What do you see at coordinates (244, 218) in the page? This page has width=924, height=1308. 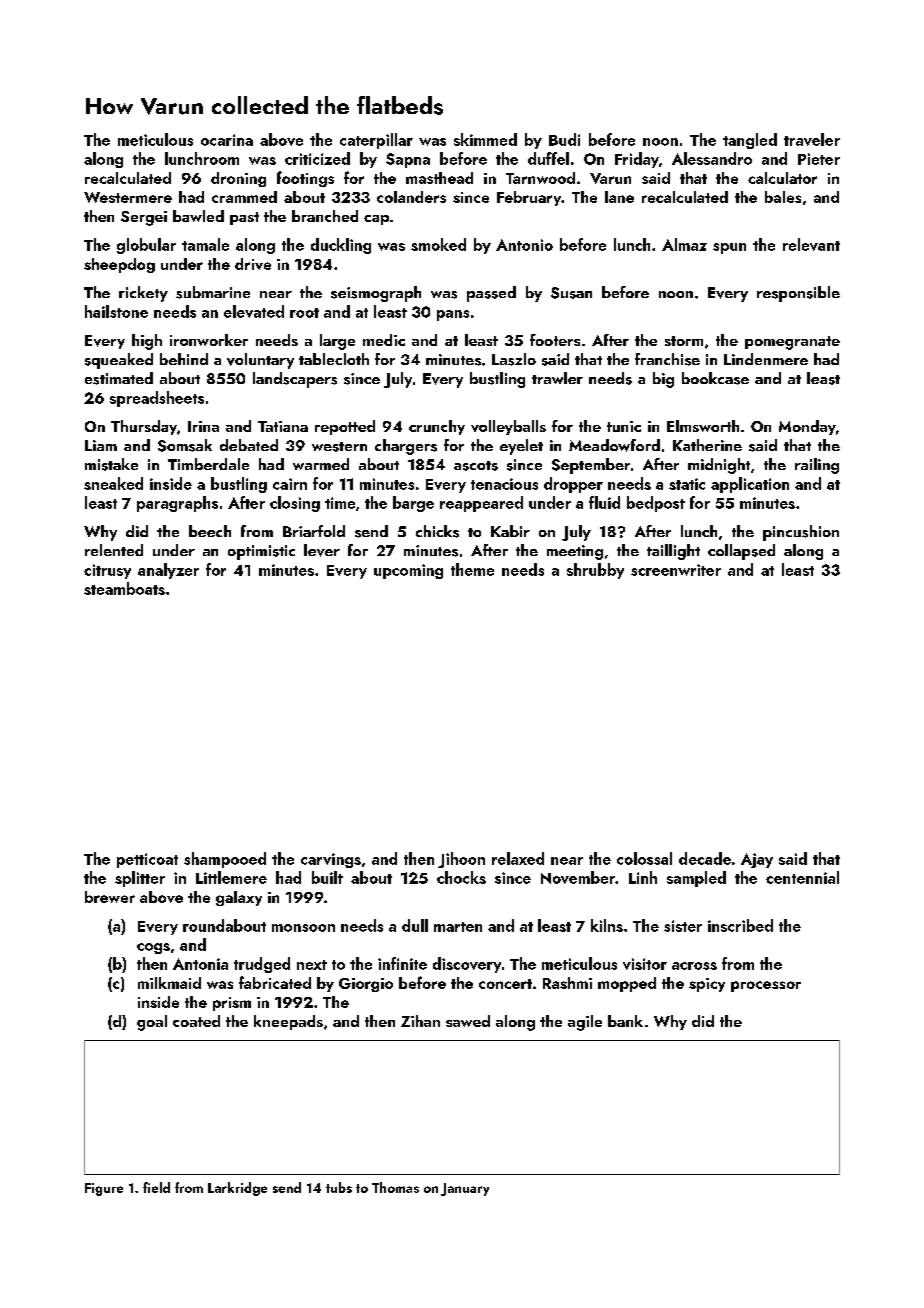 I see `past` at bounding box center [244, 218].
